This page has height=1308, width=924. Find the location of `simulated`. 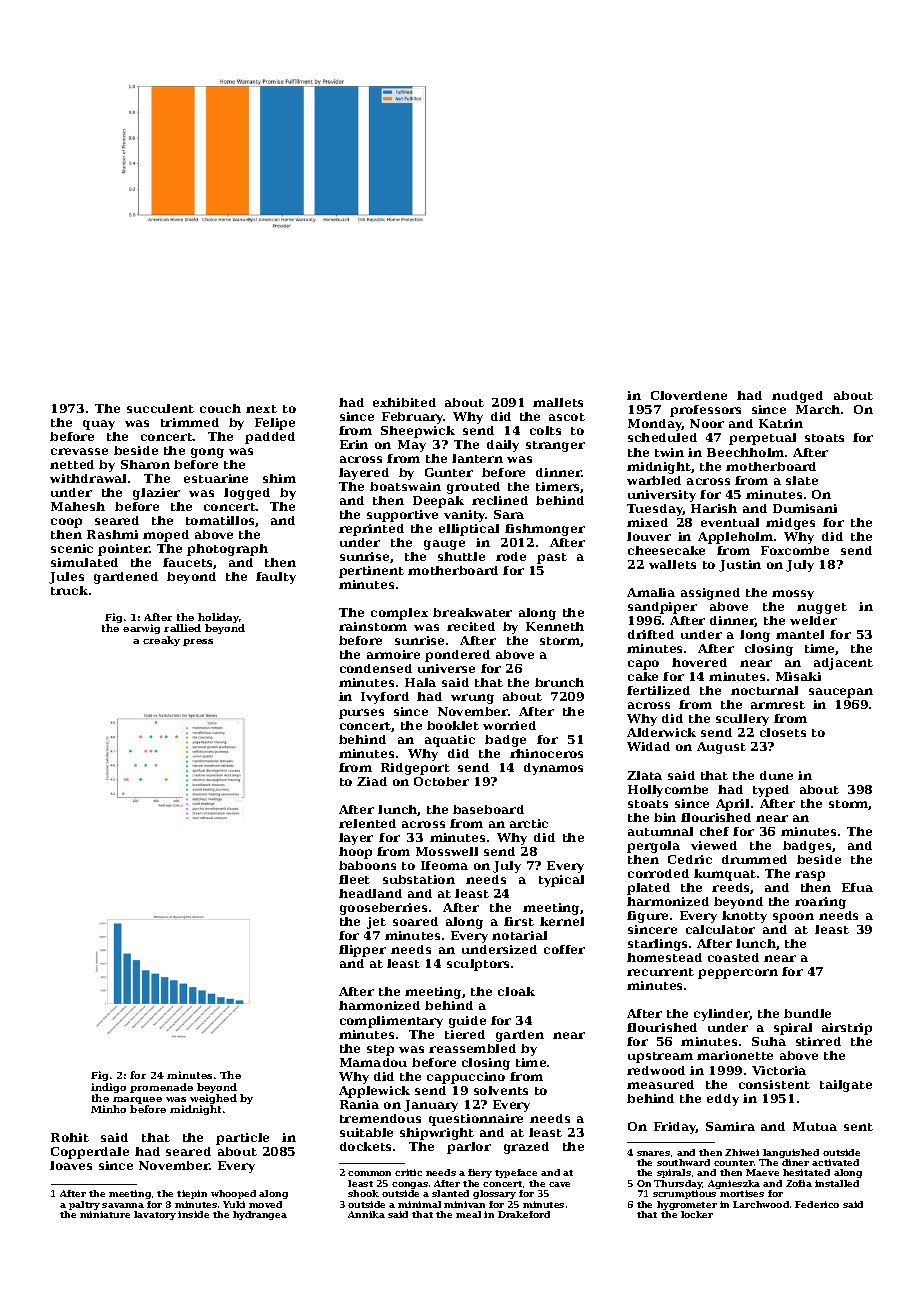

simulated is located at coordinates (84, 562).
